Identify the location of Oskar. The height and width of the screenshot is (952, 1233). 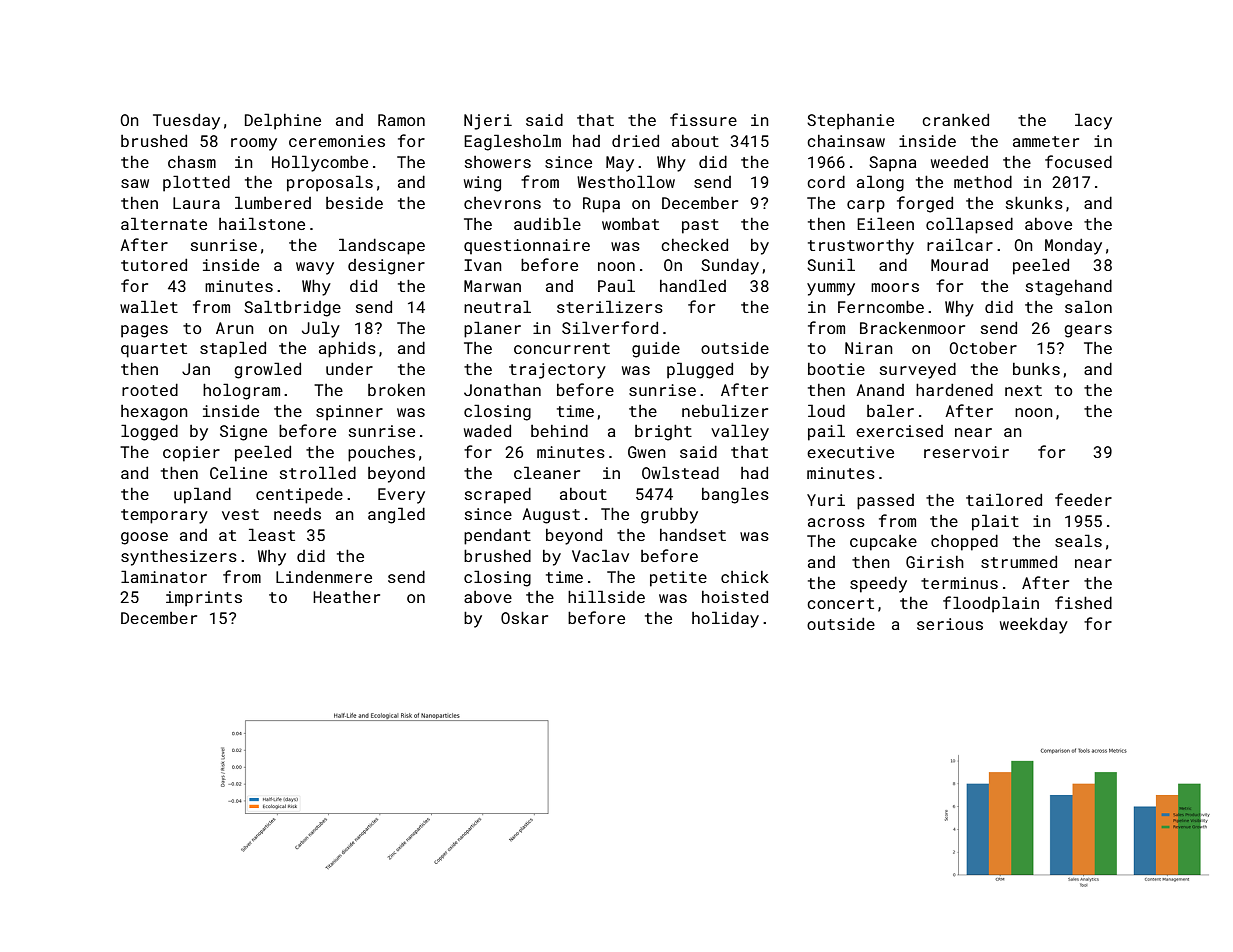
(524, 617).
